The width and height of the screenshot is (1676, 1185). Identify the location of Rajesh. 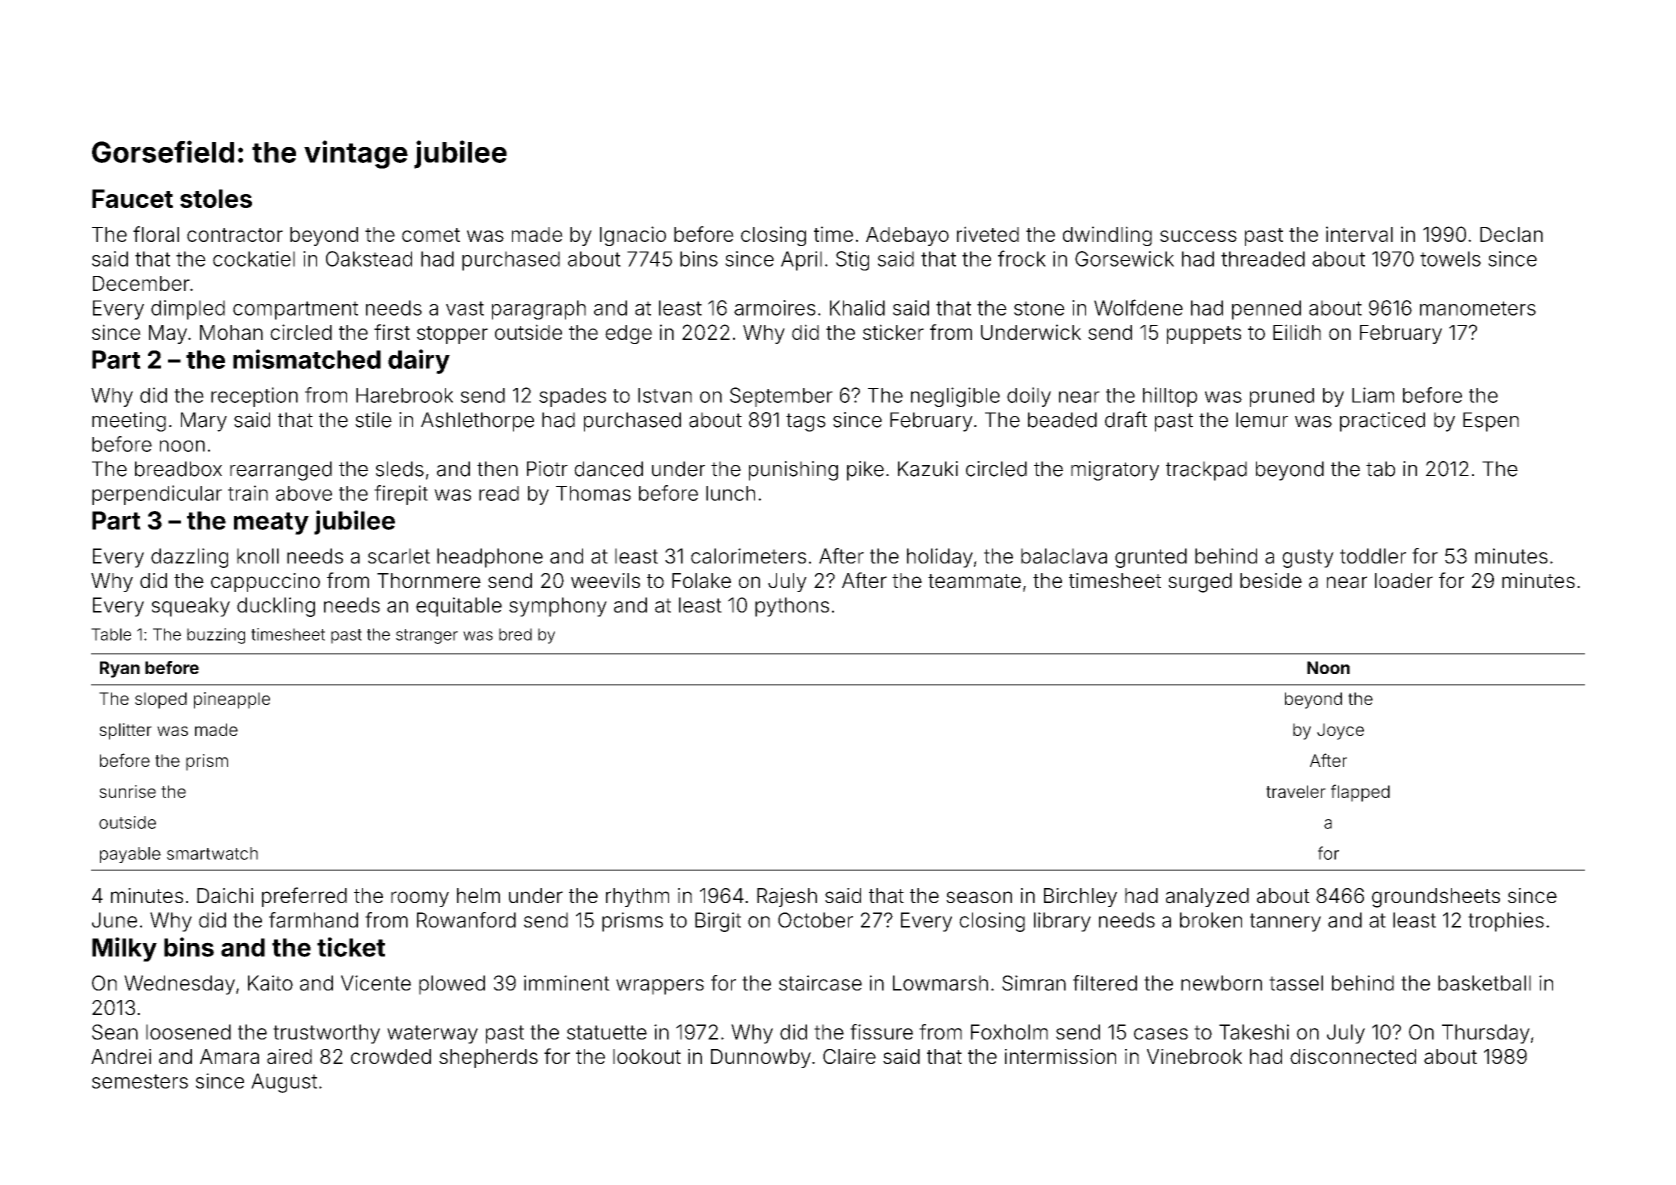
(787, 897).
